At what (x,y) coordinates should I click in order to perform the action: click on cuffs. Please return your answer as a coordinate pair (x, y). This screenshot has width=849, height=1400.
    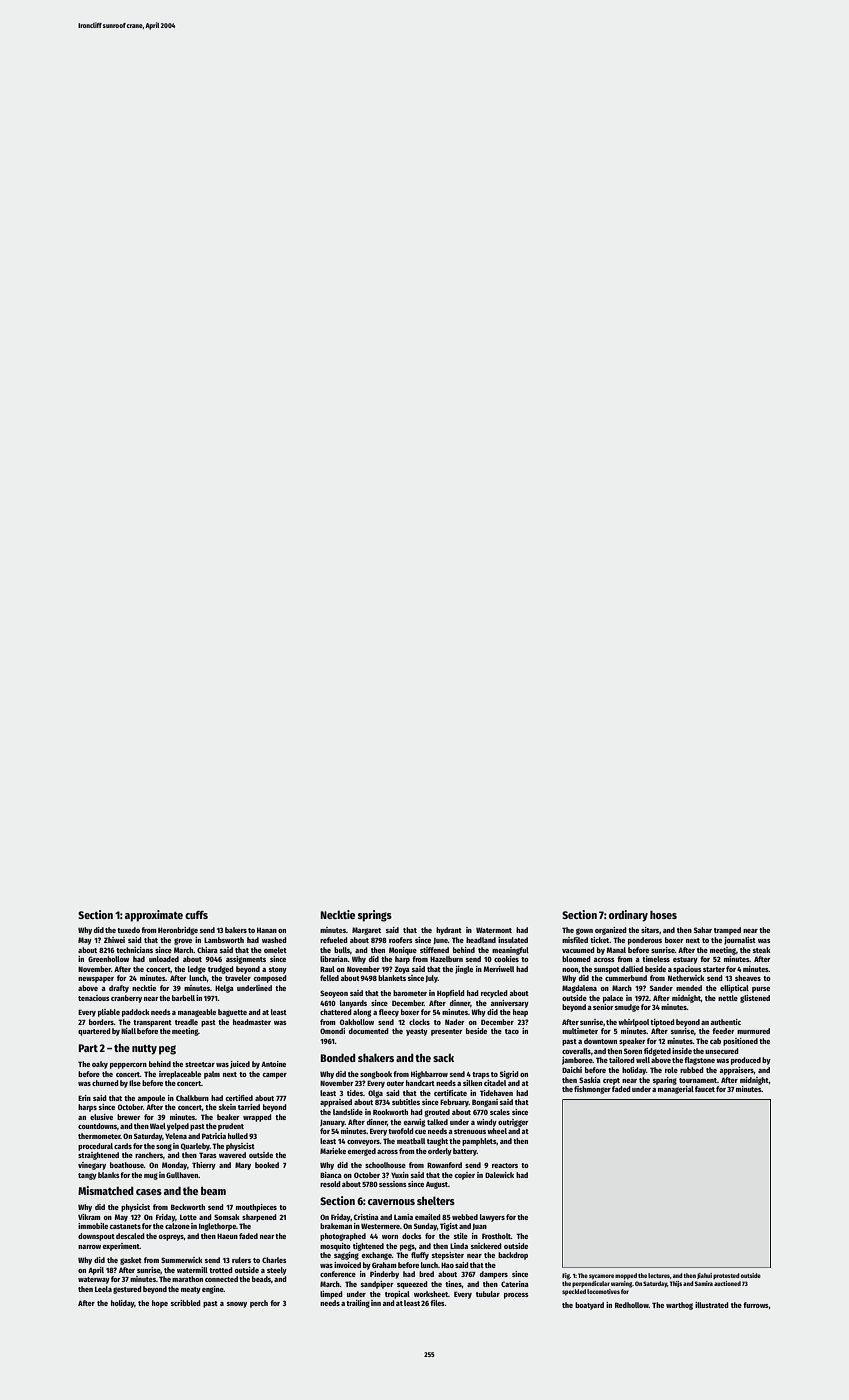
    Looking at the image, I should click on (196, 915).
